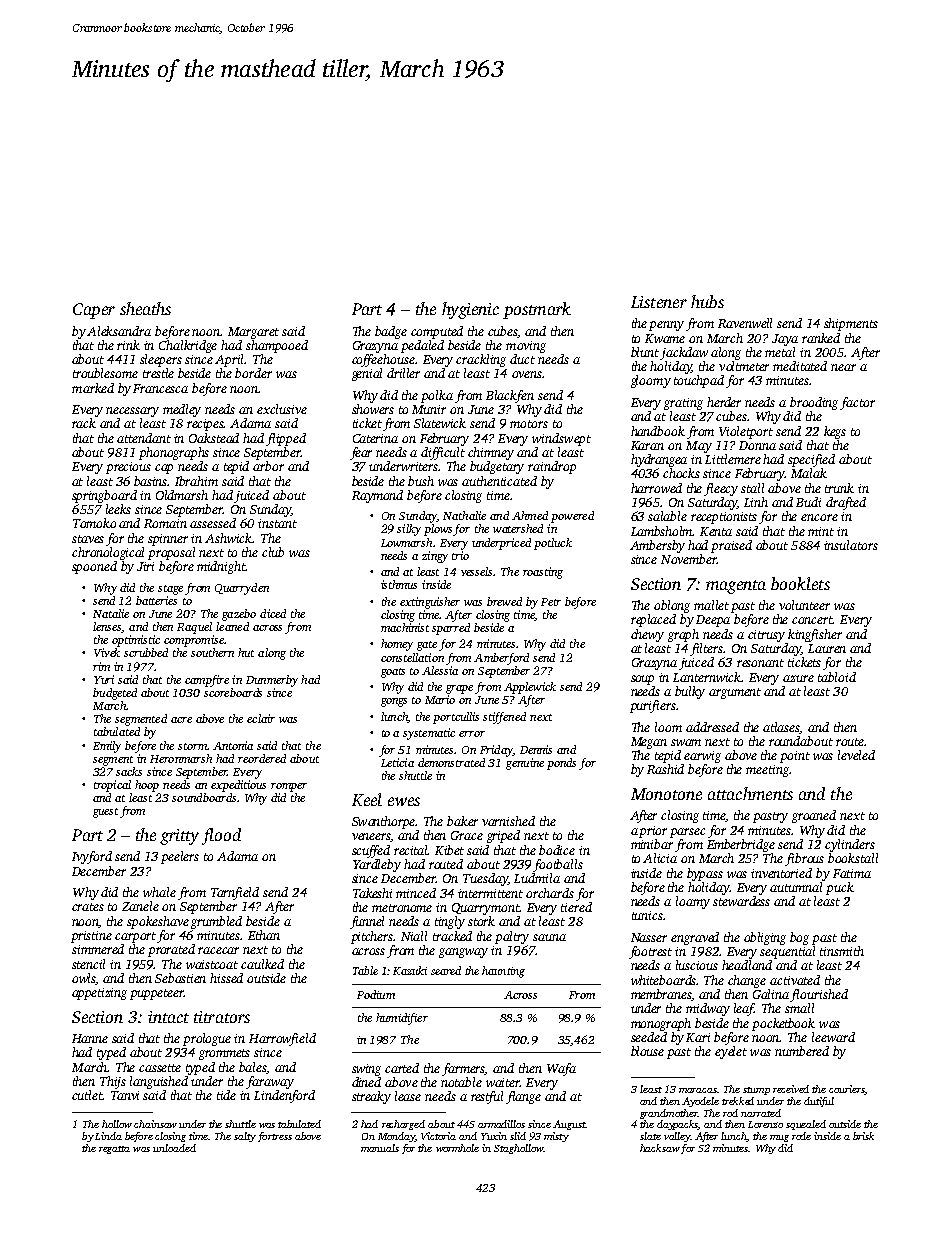  I want to click on Natalie, so click(111, 613).
